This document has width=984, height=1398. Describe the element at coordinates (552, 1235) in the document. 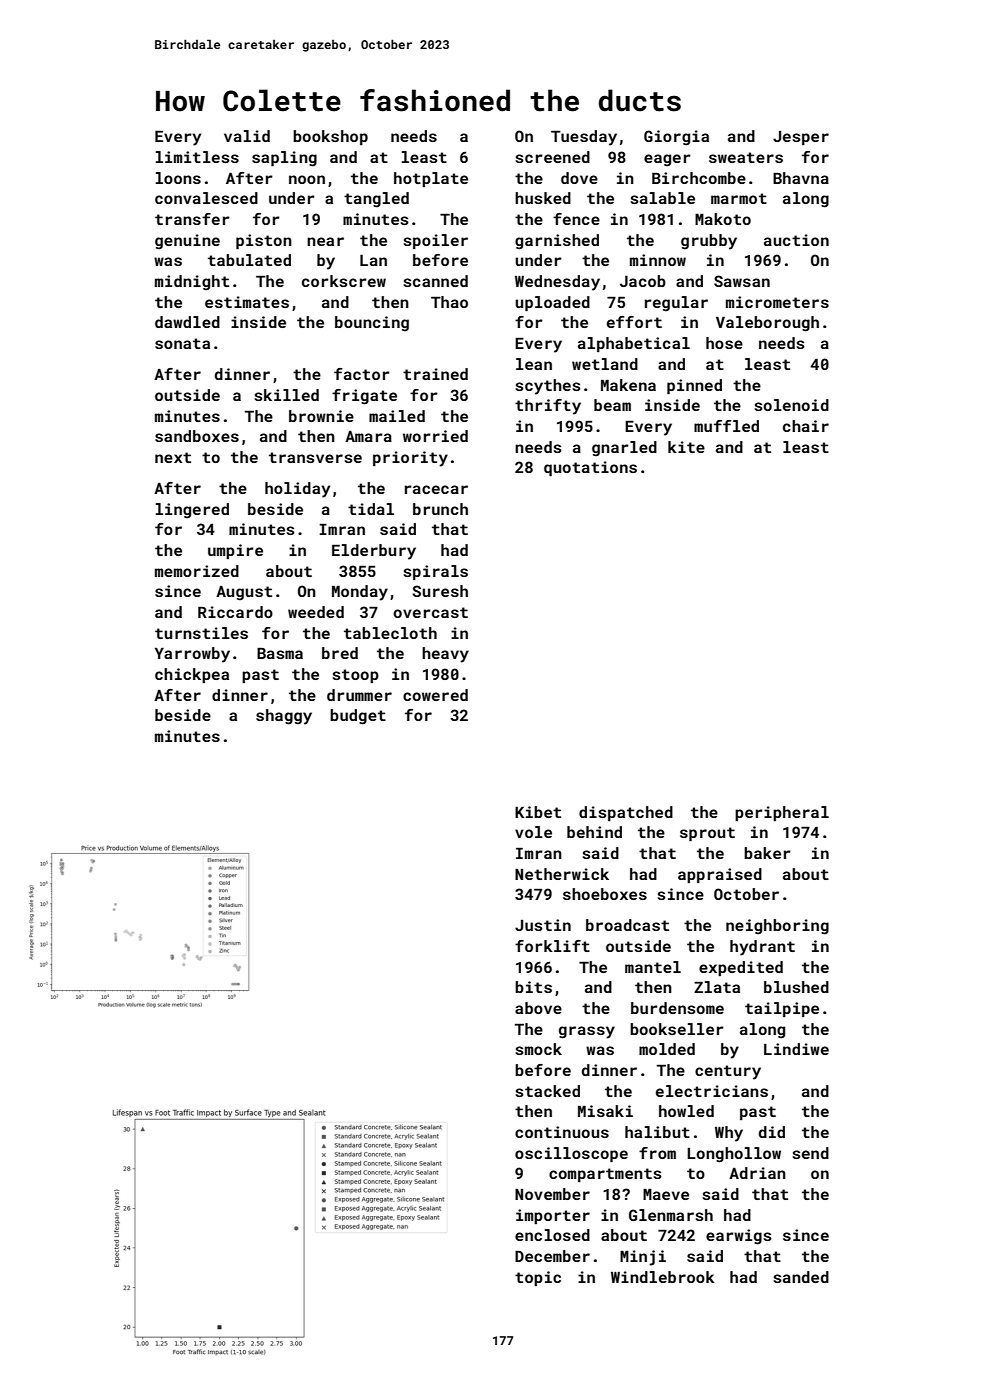

I see `enclosed` at that location.
